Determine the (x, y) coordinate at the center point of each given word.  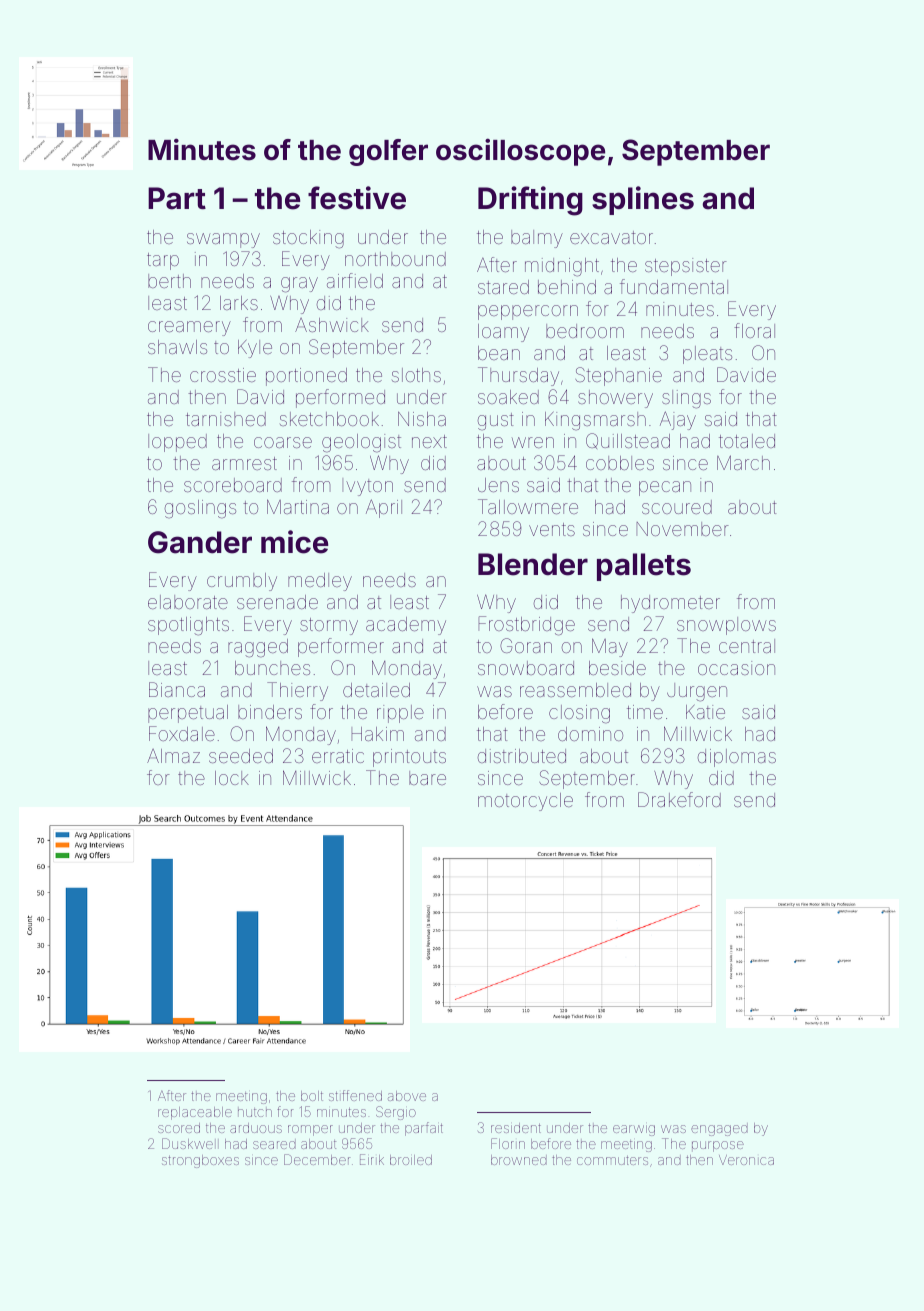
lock (232, 778)
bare (427, 778)
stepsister (686, 267)
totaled (747, 441)
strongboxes (200, 1161)
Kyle (255, 348)
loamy (503, 333)
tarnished (226, 419)
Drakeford (679, 799)
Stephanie (618, 376)
